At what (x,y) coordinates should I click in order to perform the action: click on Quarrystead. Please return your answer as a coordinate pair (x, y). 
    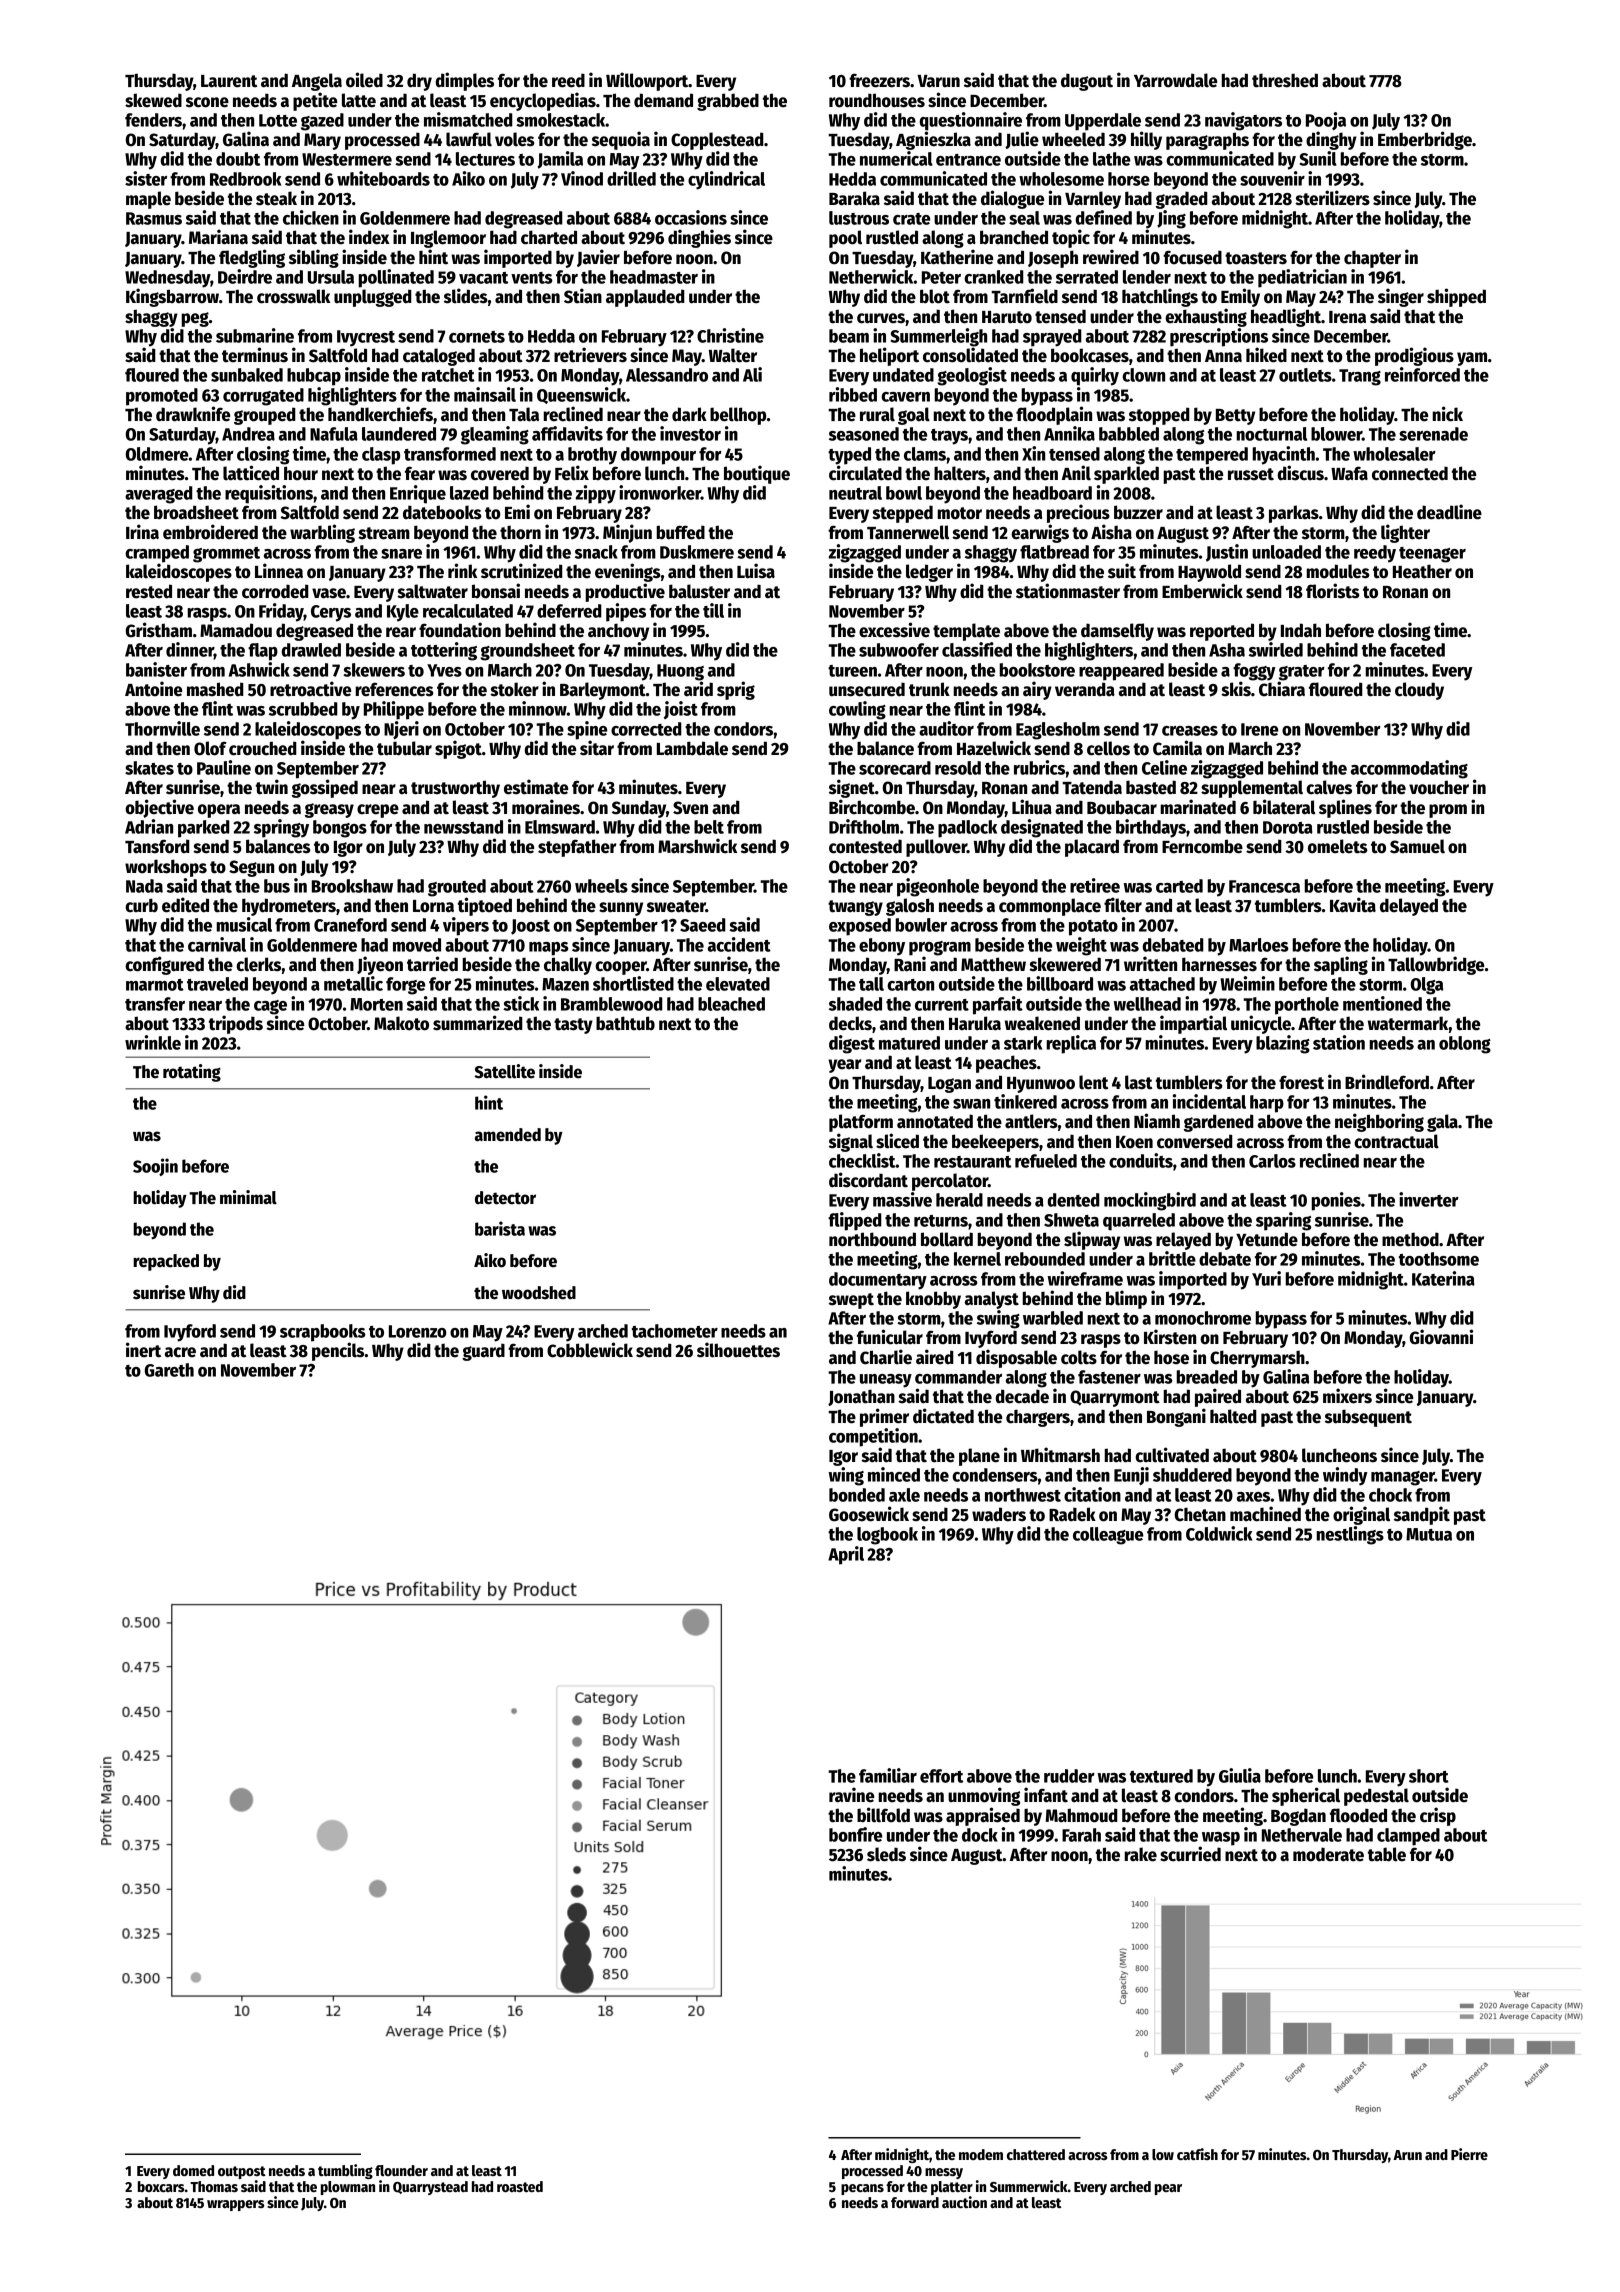
    Looking at the image, I should click on (430, 2188).
